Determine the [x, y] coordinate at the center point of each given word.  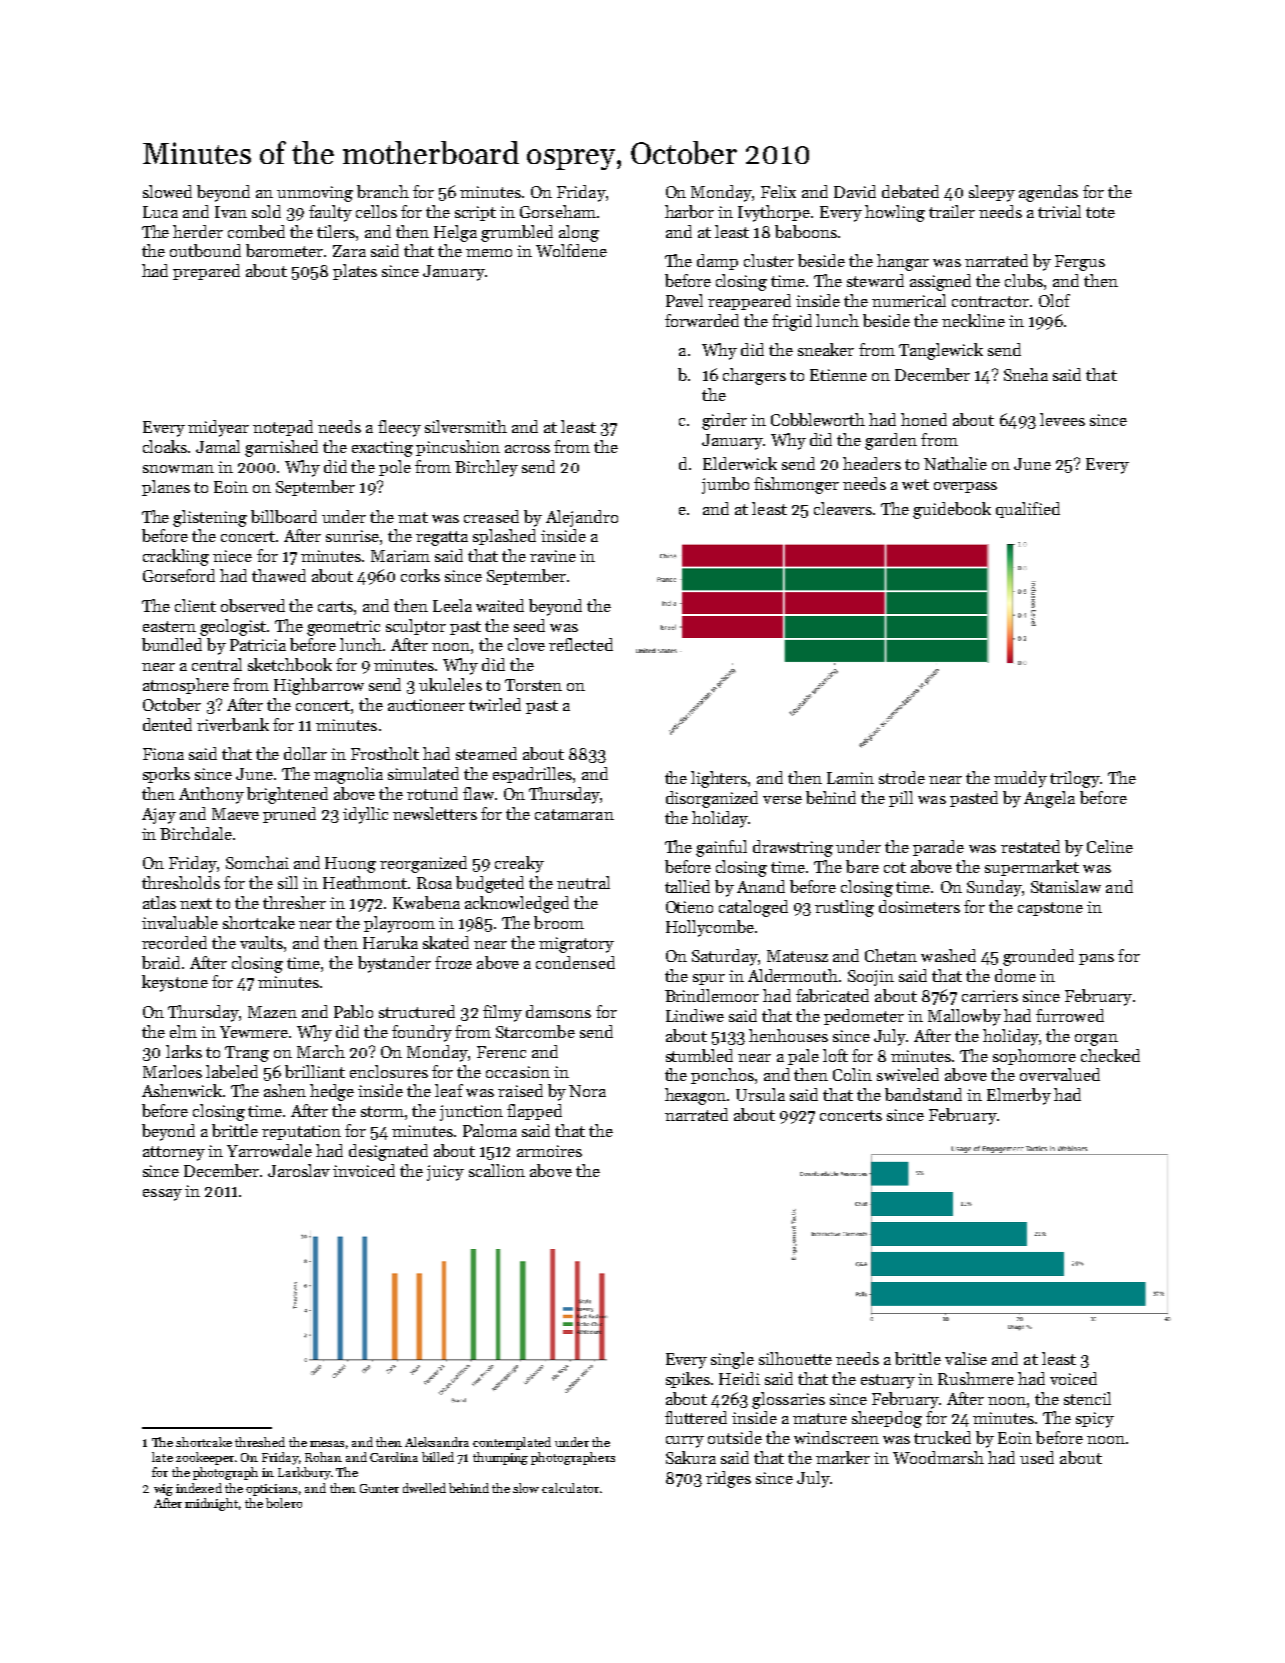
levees [1062, 419]
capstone [1050, 909]
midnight [211, 1504]
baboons [806, 231]
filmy [502, 1013]
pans [1096, 959]
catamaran [574, 814]
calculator [570, 1488]
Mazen [272, 1012]
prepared [206, 272]
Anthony [211, 795]
